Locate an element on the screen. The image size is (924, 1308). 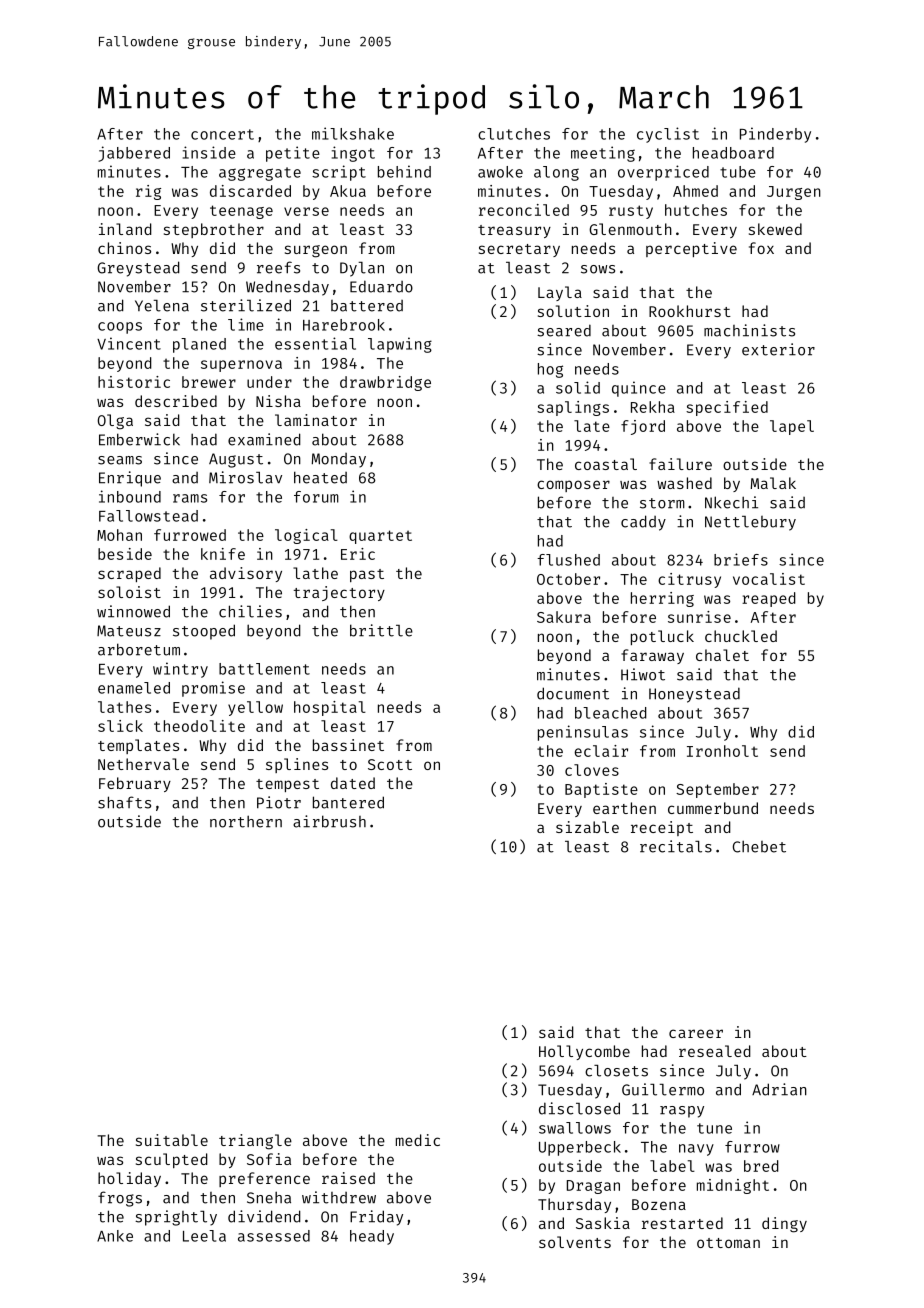
petite is located at coordinates (293, 154).
